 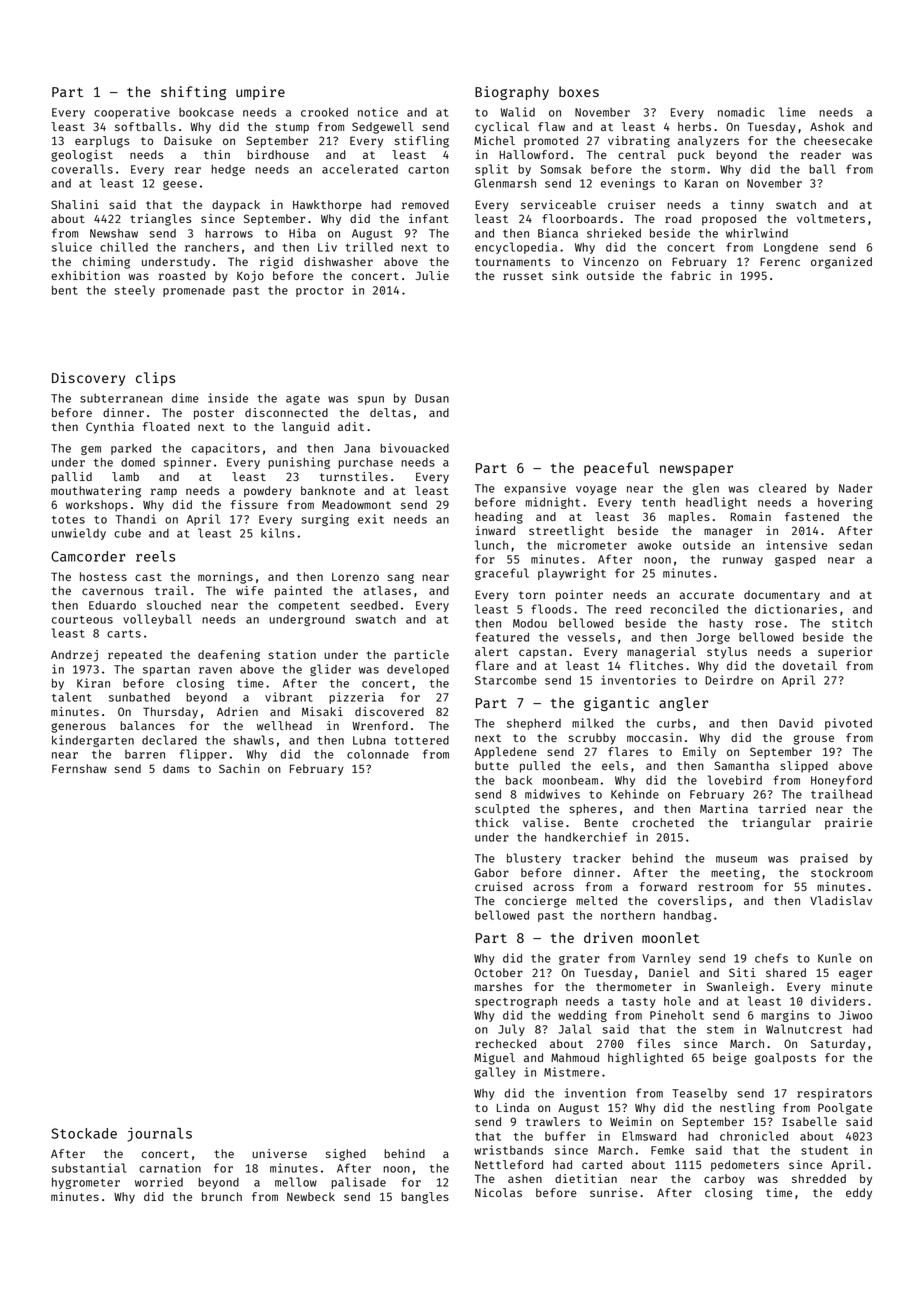 I want to click on nomadic, so click(x=741, y=112).
